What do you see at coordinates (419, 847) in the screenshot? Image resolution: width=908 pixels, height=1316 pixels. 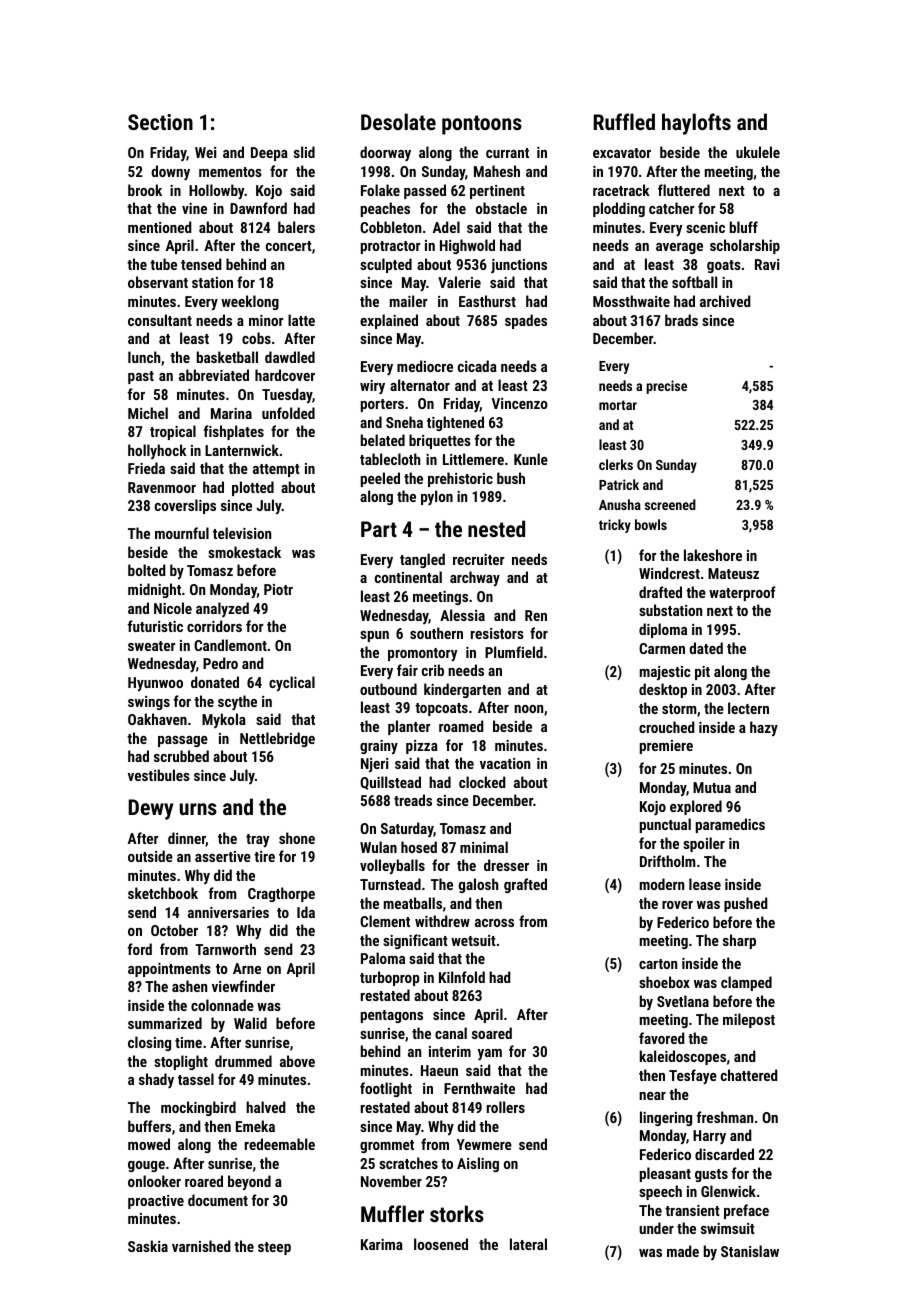 I see `hosed` at bounding box center [419, 847].
